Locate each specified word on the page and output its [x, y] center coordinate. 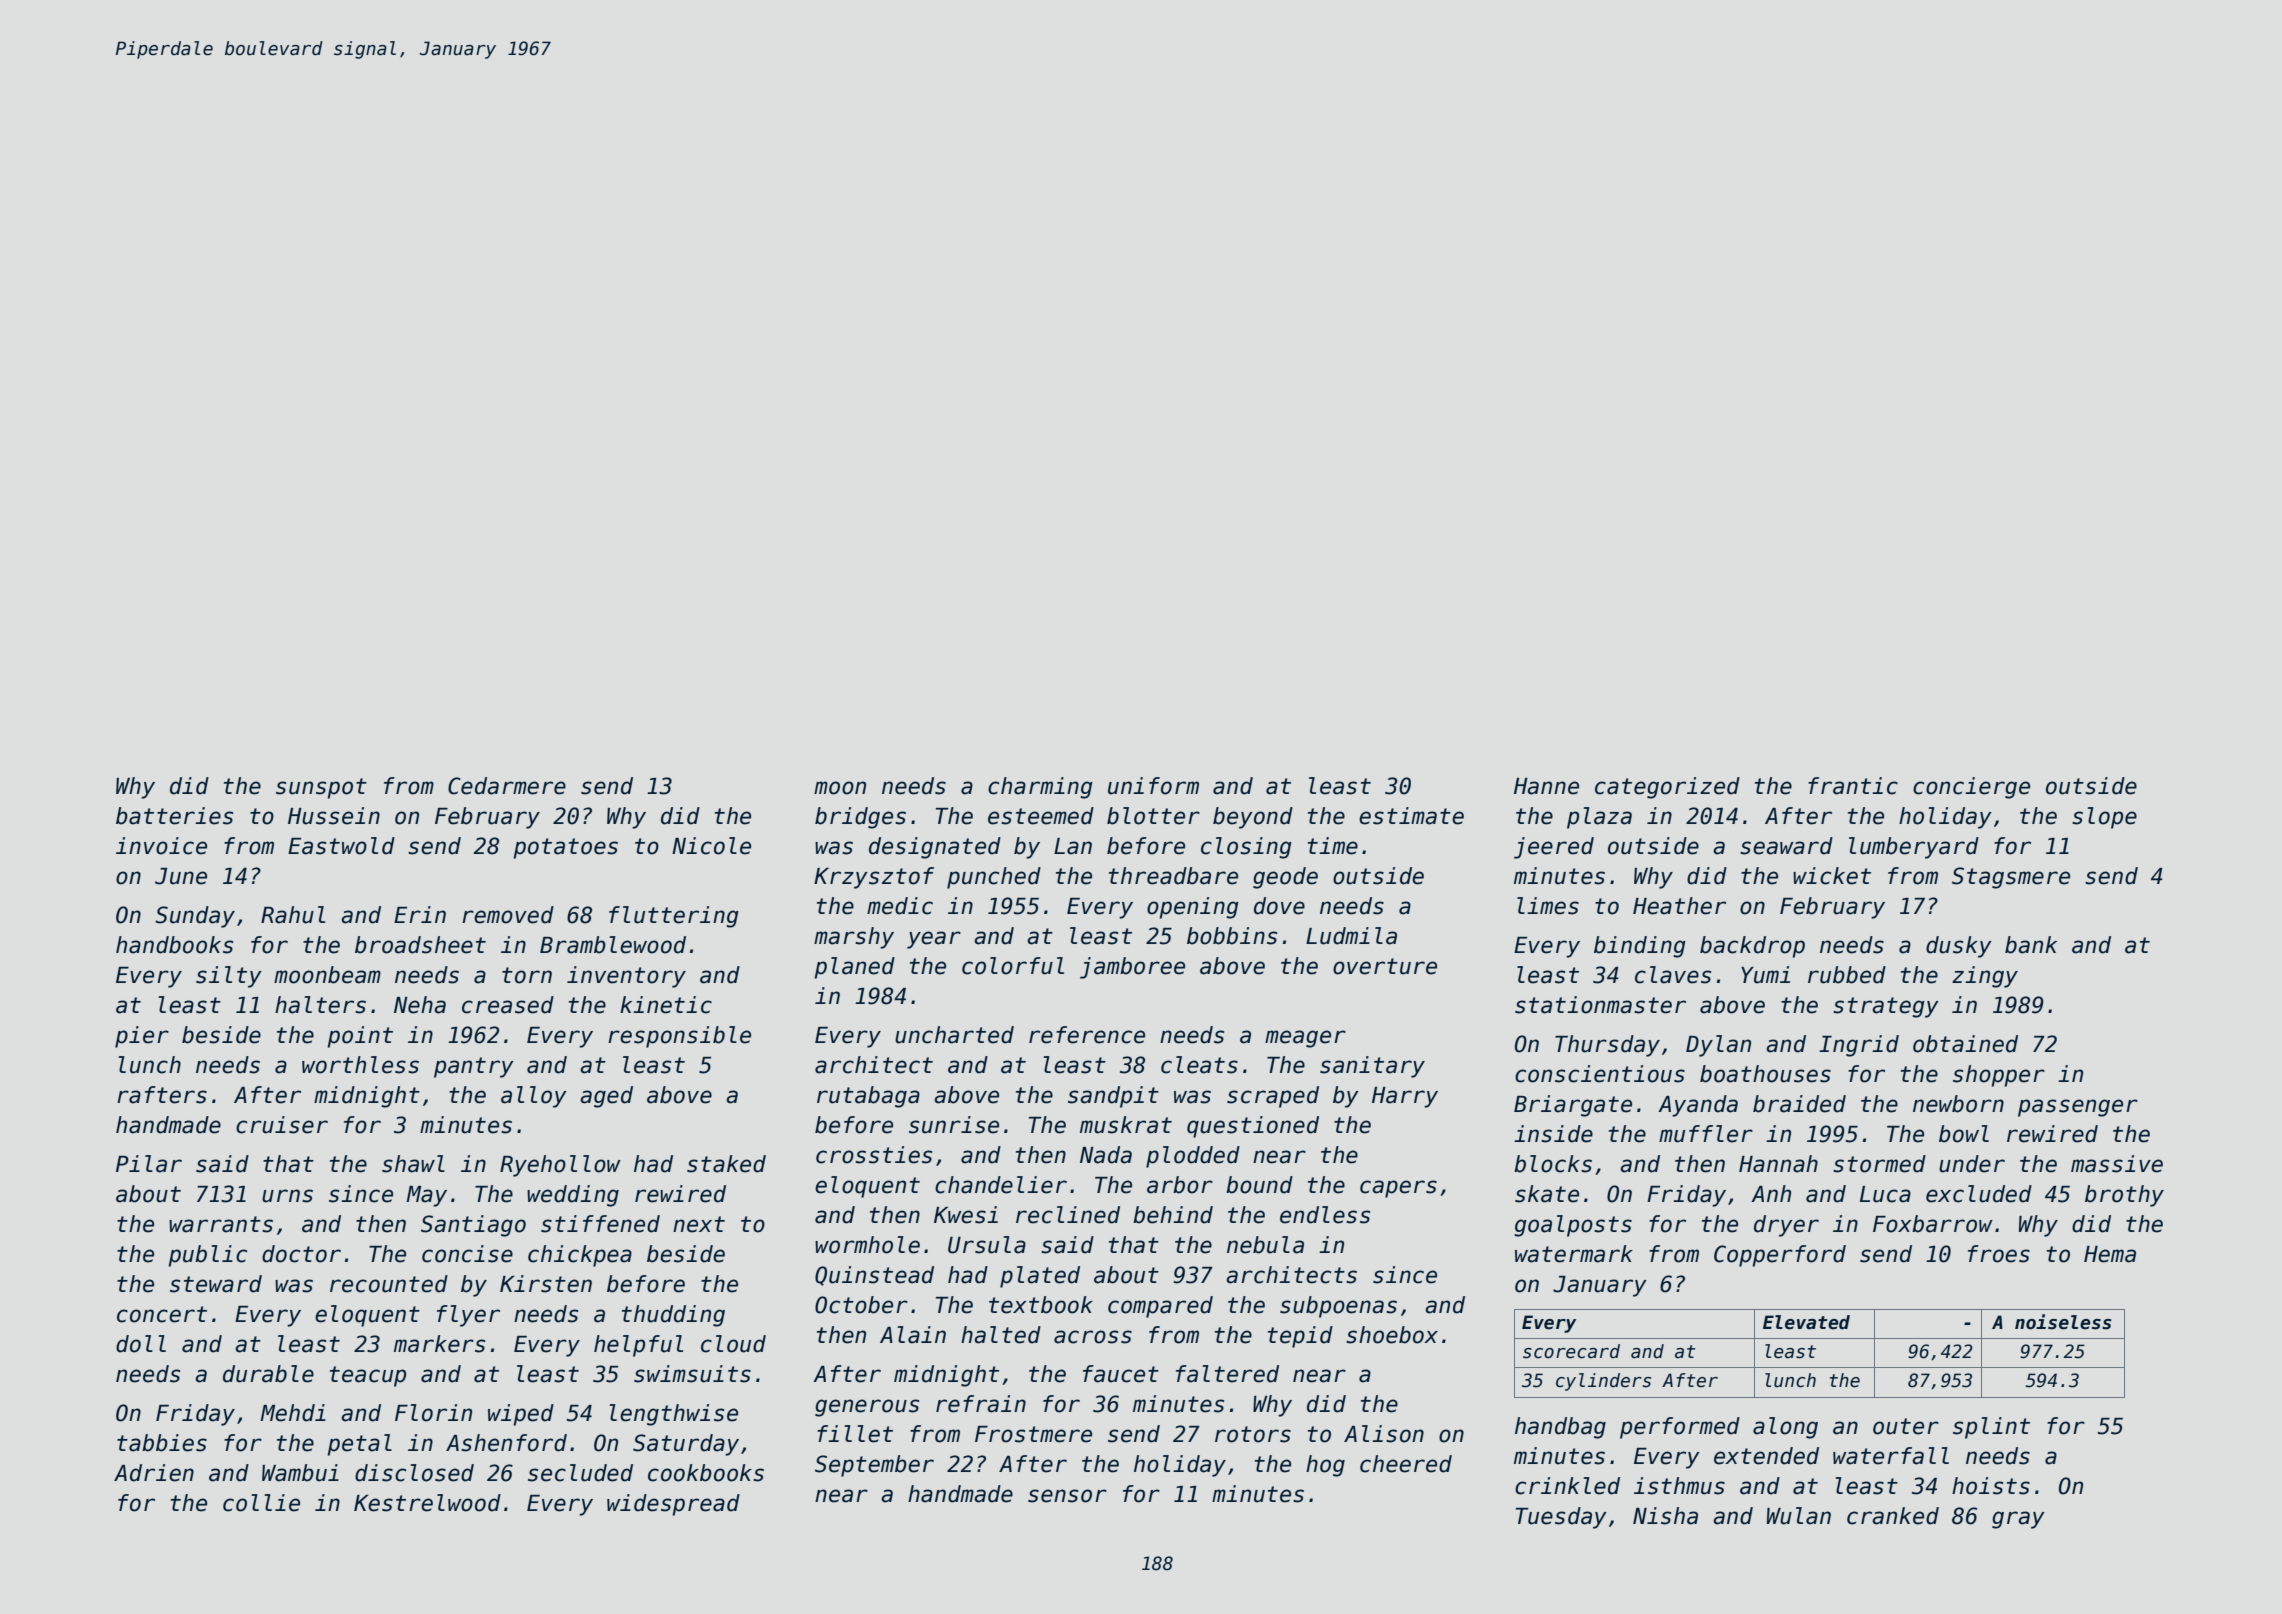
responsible [679, 1037]
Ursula [987, 1245]
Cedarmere [507, 786]
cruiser [282, 1125]
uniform [1153, 786]
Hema [2110, 1254]
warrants [221, 1224]
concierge [1971, 788]
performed [1680, 1428]
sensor [1067, 1496]
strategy [1886, 1007]
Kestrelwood [427, 1503]
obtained [1965, 1044]
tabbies [162, 1443]
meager [1305, 1039]
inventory [626, 977]
